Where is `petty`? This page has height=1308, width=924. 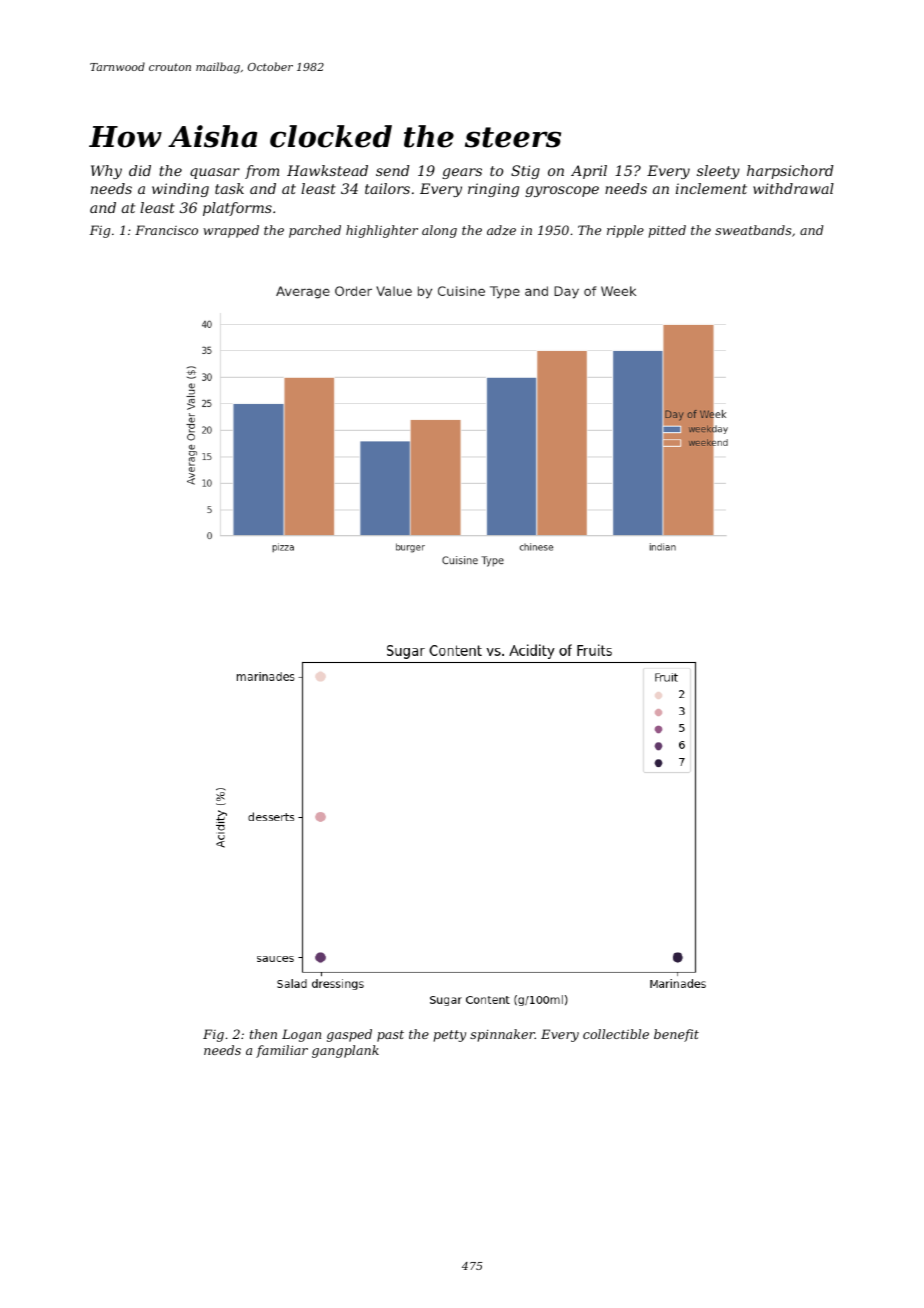 petty is located at coordinates (449, 1036).
